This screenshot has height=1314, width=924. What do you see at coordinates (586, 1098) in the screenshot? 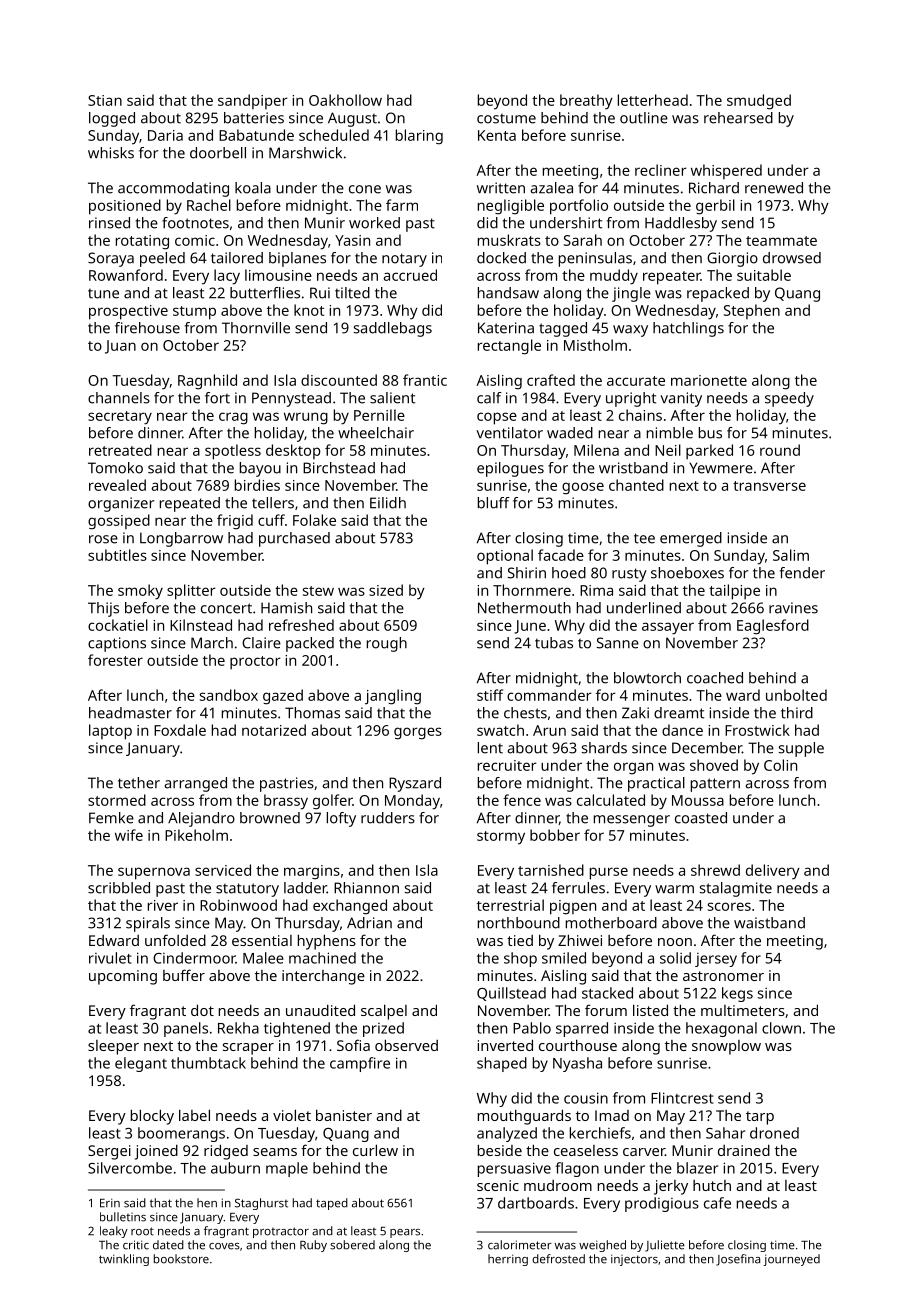
I see `cousin` at bounding box center [586, 1098].
